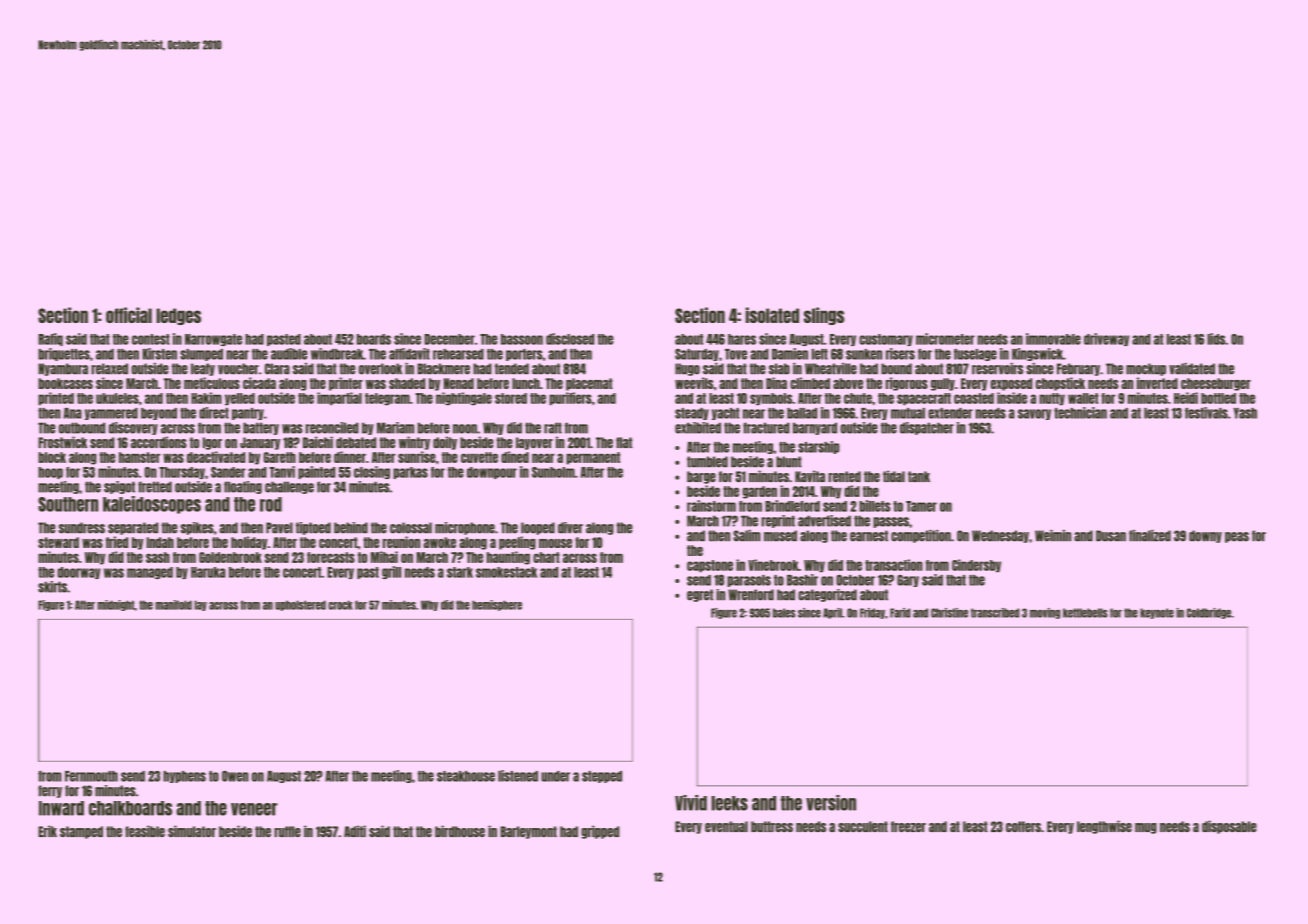  What do you see at coordinates (1104, 827) in the page?
I see `lengthwise` at bounding box center [1104, 827].
